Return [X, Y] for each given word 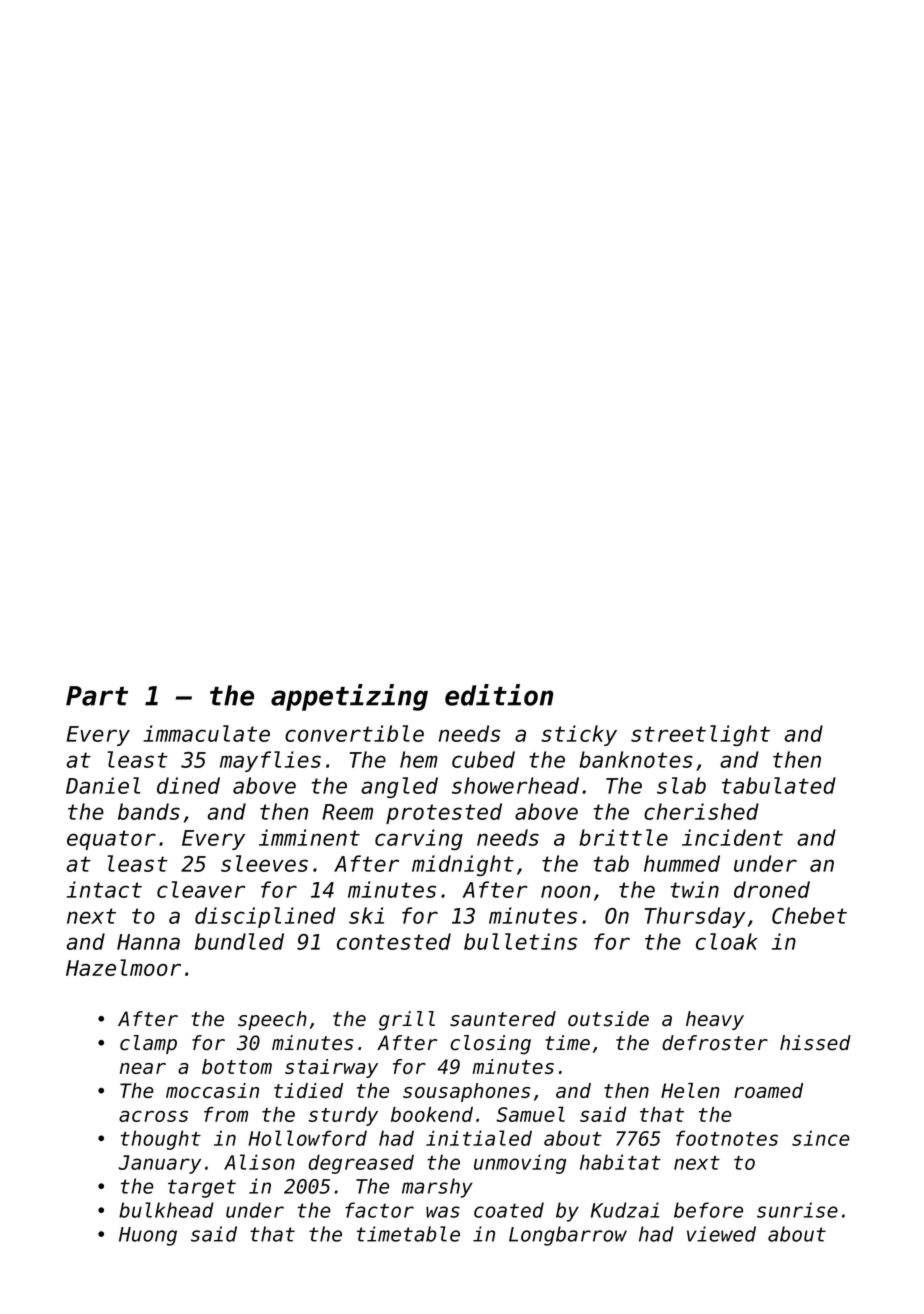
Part [97, 696]
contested [394, 941]
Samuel [530, 1114]
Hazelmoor [123, 967]
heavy [715, 1020]
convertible [354, 733]
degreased [361, 1164]
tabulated [779, 785]
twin [695, 889]
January [159, 1164]
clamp [148, 1044]
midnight [463, 865]
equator [111, 840]
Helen [690, 1090]
